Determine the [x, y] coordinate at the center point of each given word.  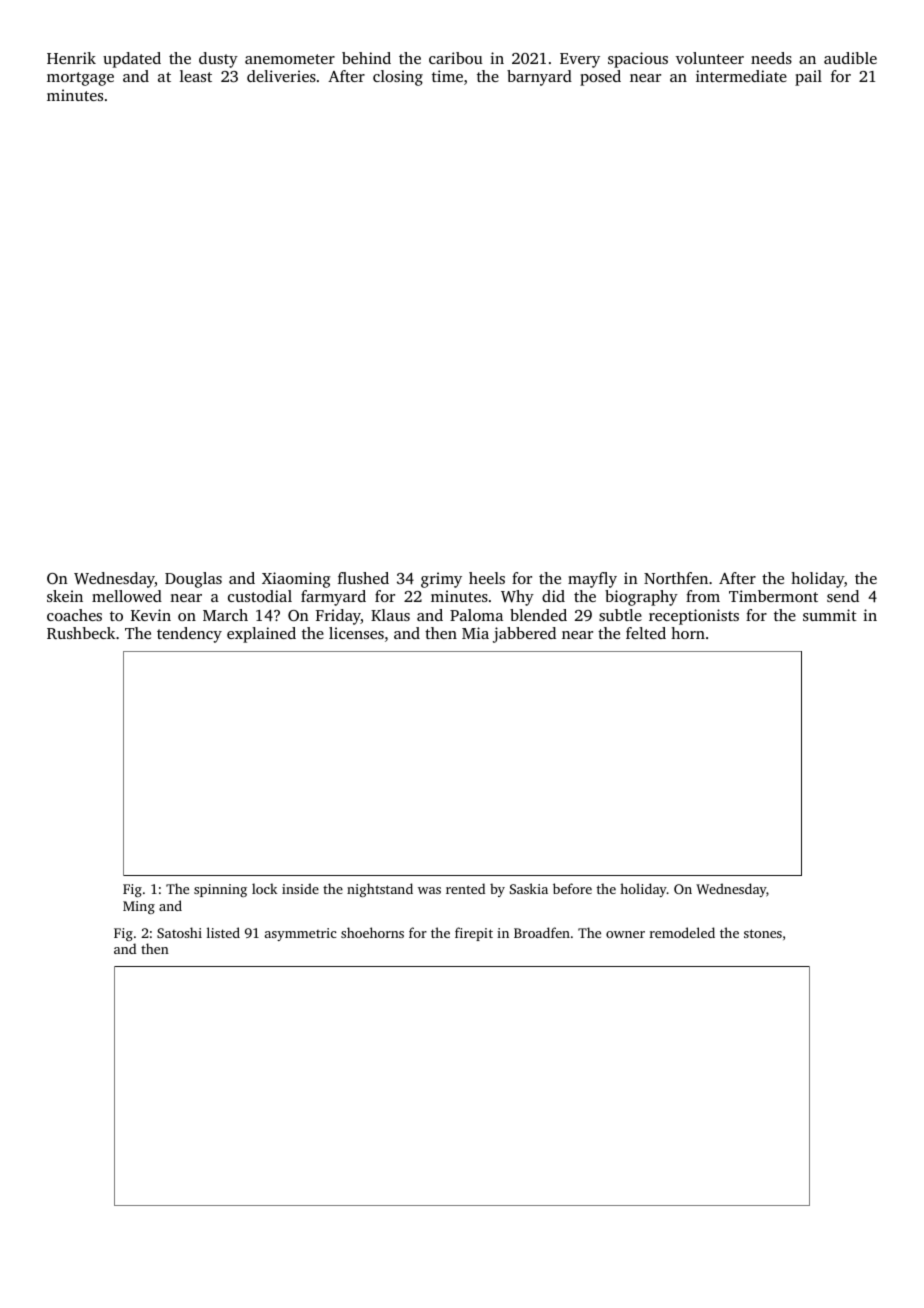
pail [808, 78]
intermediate [741, 76]
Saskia [529, 888]
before [572, 888]
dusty [218, 60]
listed [223, 932]
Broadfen [542, 932]
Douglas [193, 580]
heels [487, 578]
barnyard [539, 78]
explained [261, 635]
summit [830, 615]
